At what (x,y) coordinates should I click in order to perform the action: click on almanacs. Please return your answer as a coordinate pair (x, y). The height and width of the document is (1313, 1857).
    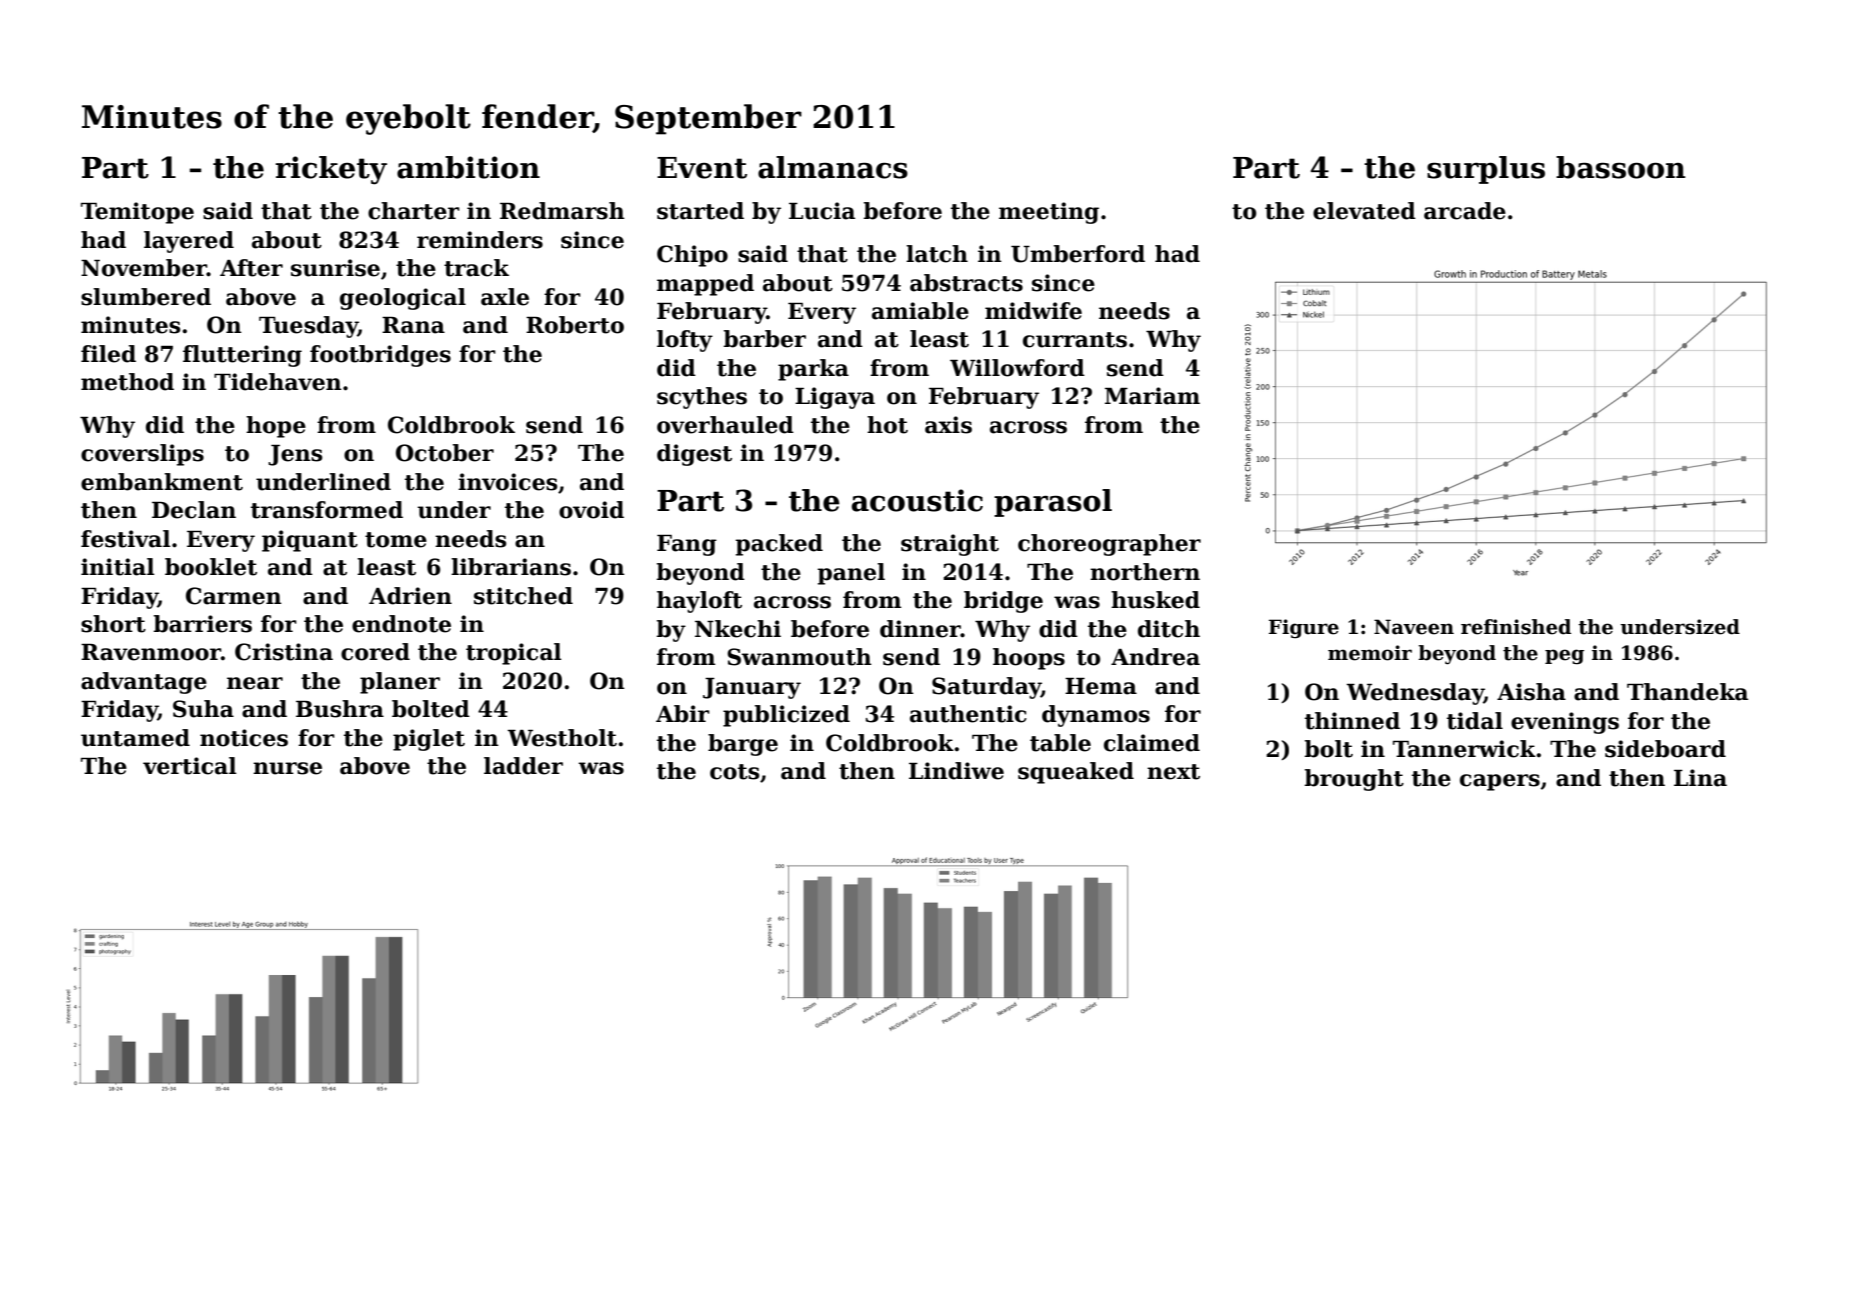
    Looking at the image, I should click on (833, 167).
